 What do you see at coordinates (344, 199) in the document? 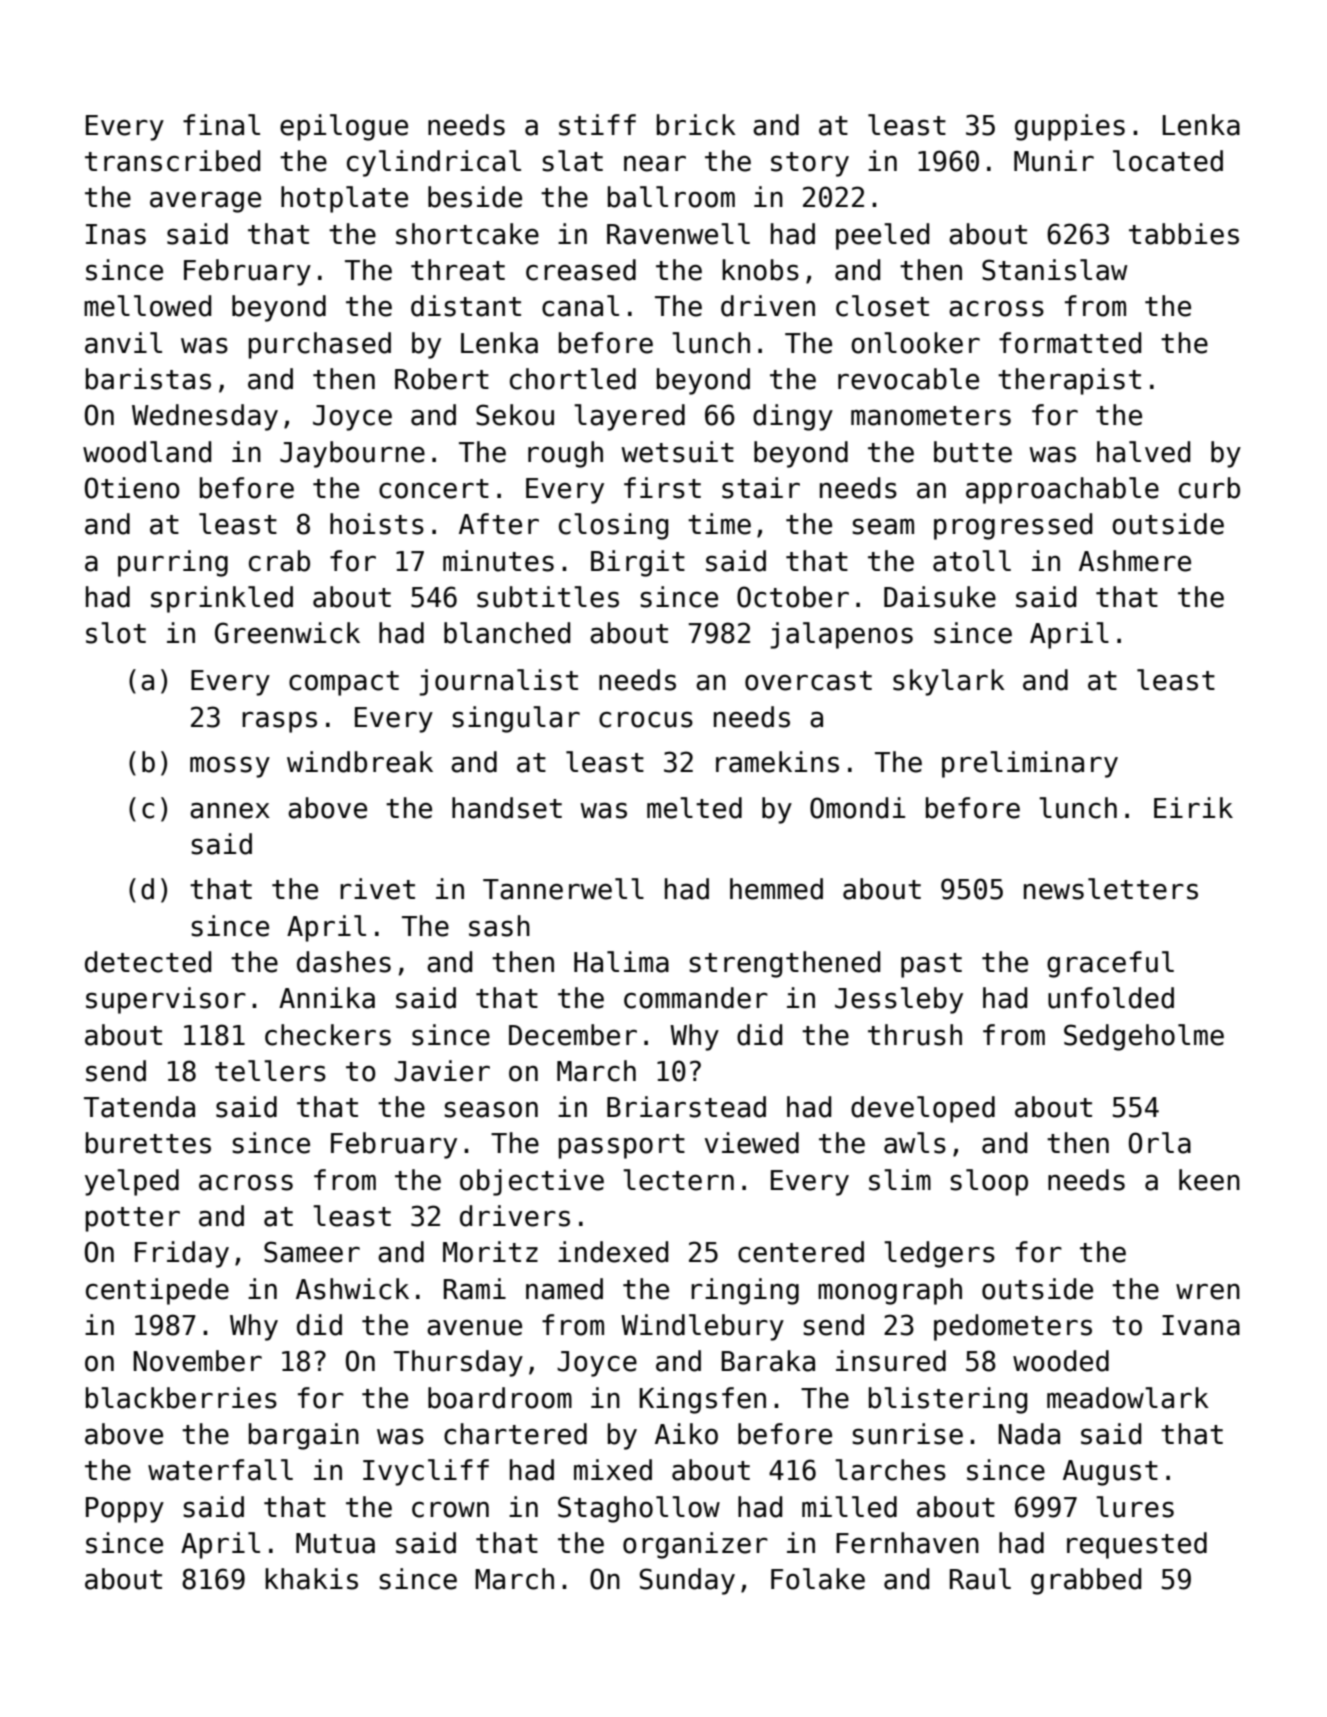
I see `hotplate` at bounding box center [344, 199].
